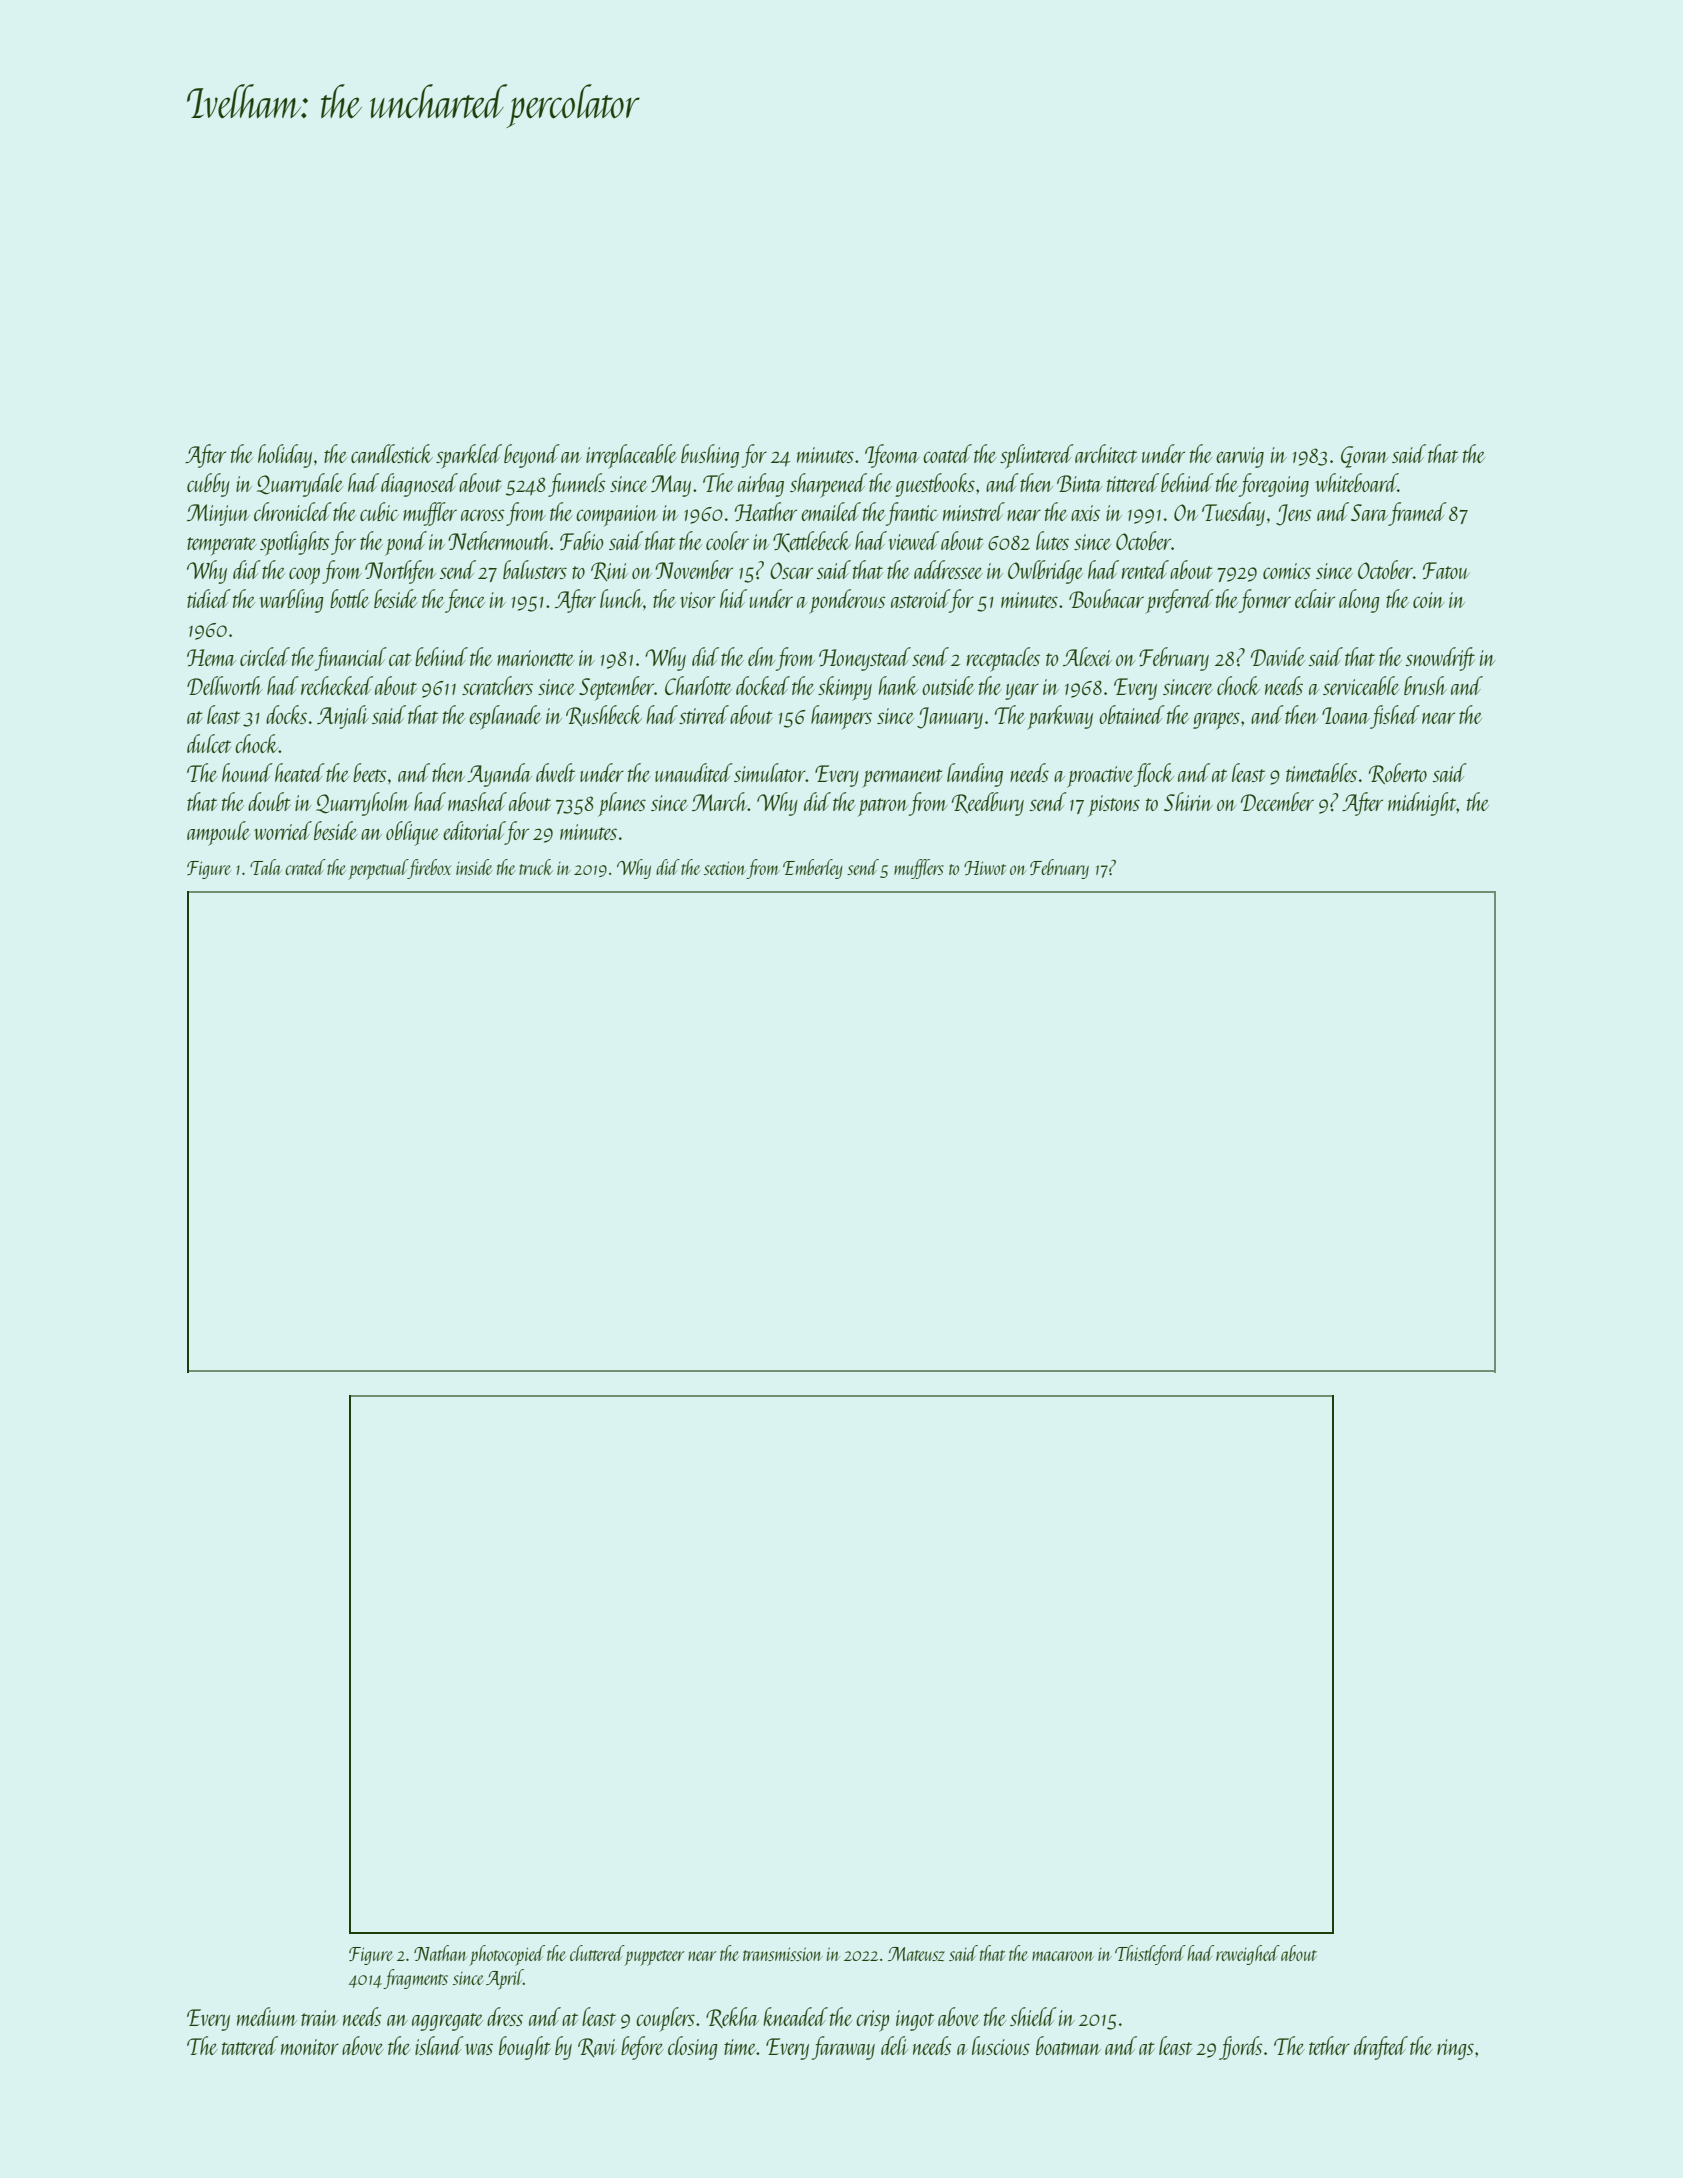 The image size is (1683, 2178). What do you see at coordinates (947, 453) in the screenshot?
I see `coated` at bounding box center [947, 453].
